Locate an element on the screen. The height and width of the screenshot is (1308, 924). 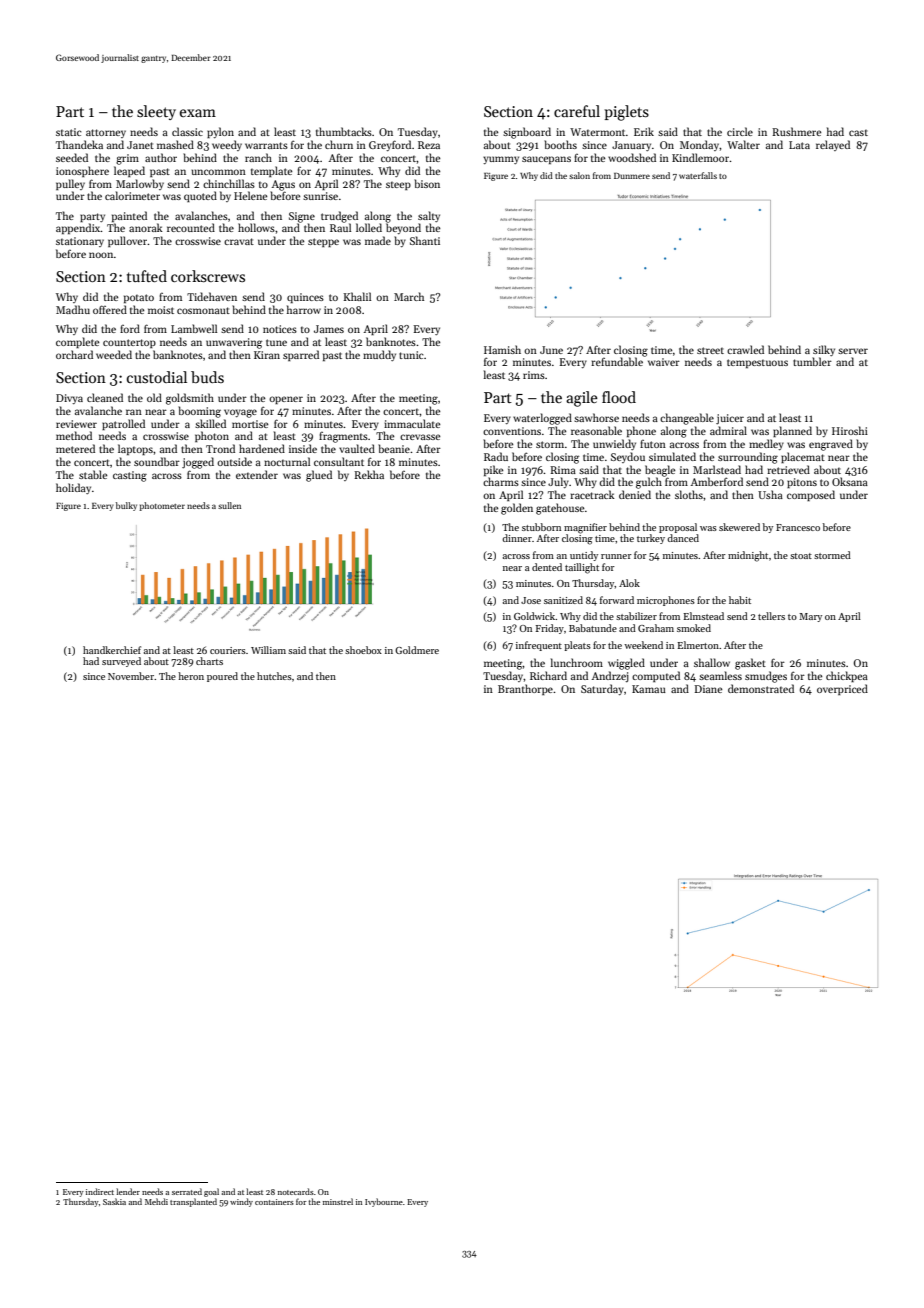
relayed is located at coordinates (833, 145).
